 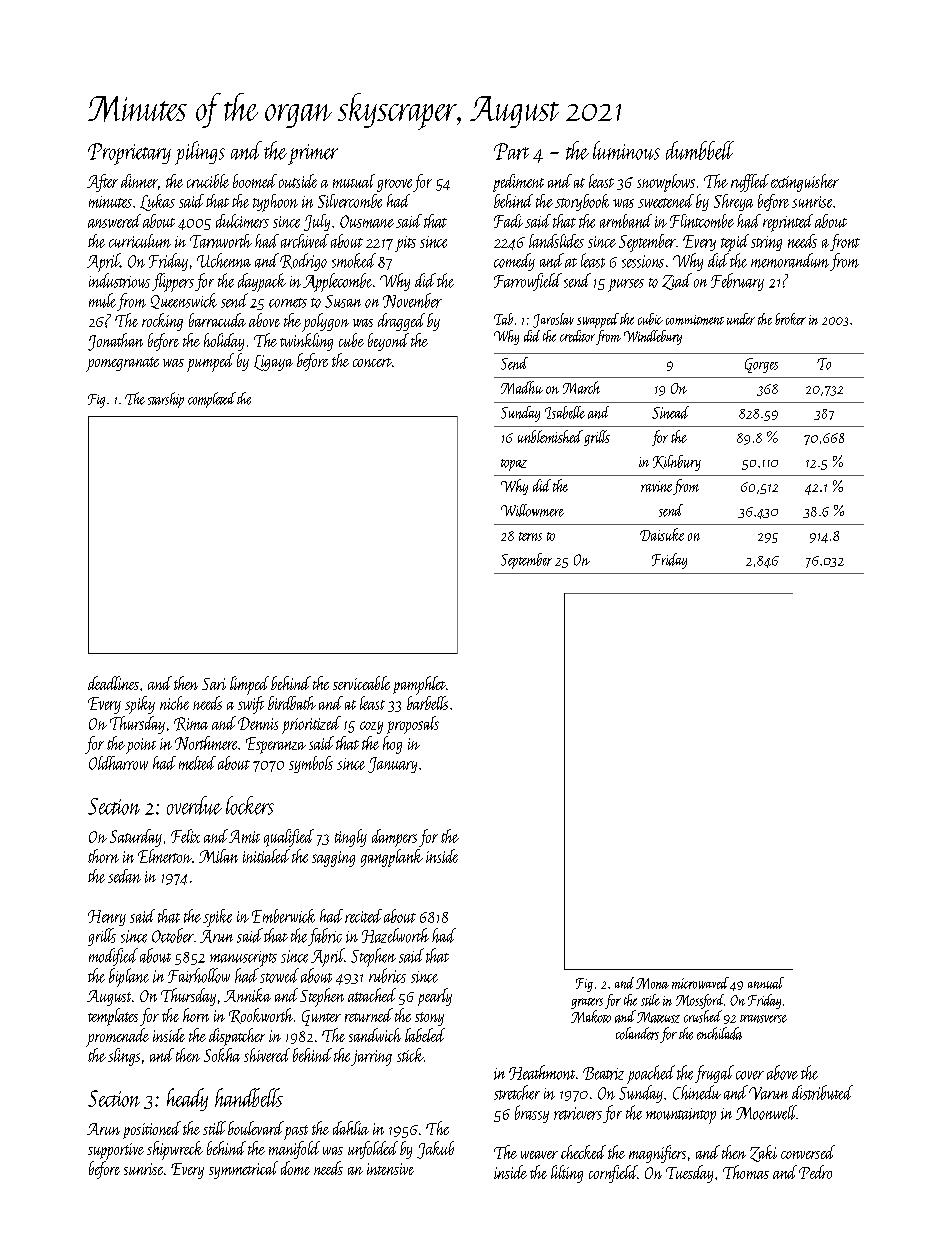 I want to click on completed, so click(x=212, y=400).
